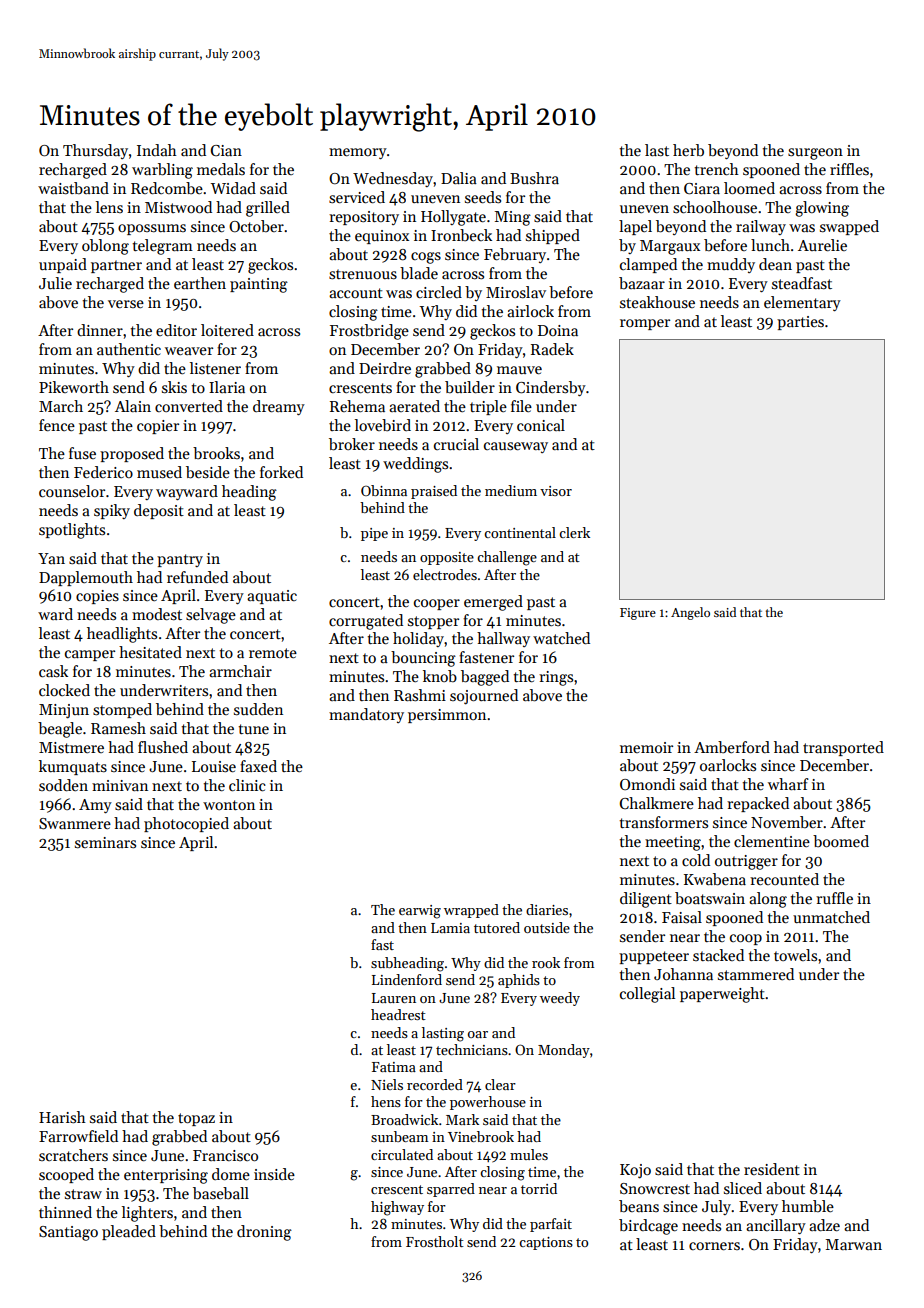 The height and width of the document is (1308, 924). What do you see at coordinates (157, 150) in the document?
I see `Indah` at bounding box center [157, 150].
